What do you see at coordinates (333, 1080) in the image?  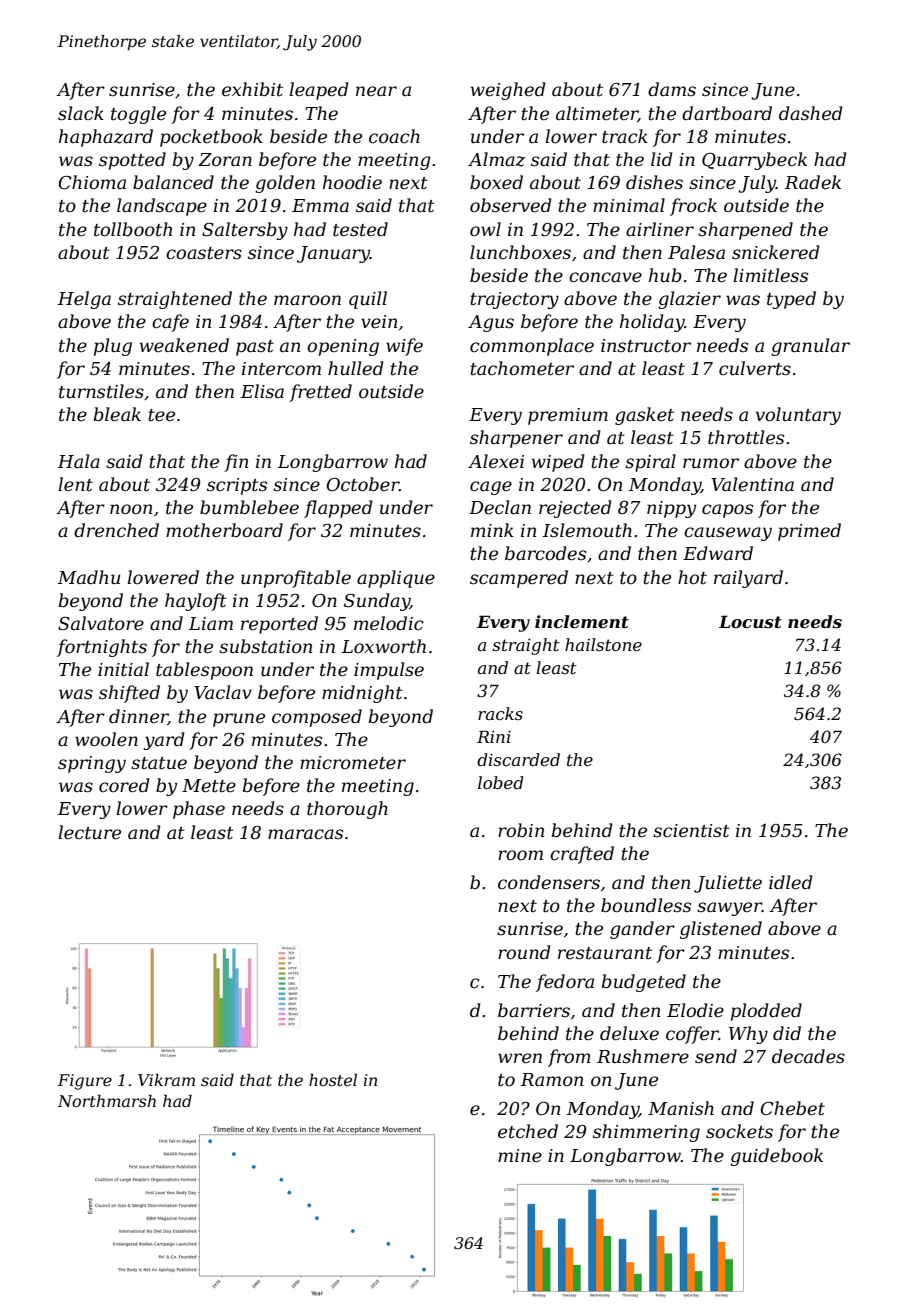 I see `hostel` at bounding box center [333, 1080].
